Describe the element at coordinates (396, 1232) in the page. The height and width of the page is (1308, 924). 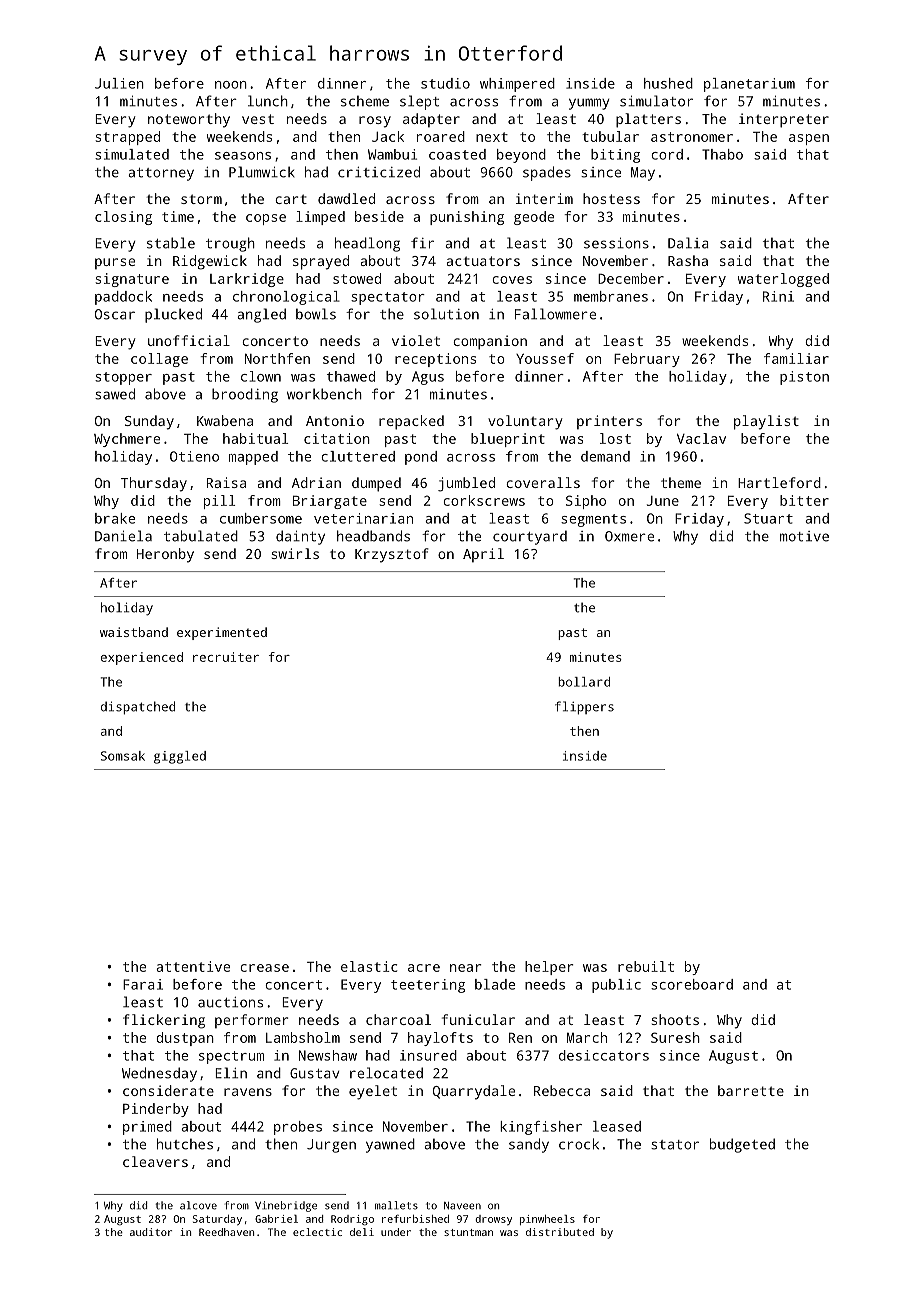
I see `under` at that location.
